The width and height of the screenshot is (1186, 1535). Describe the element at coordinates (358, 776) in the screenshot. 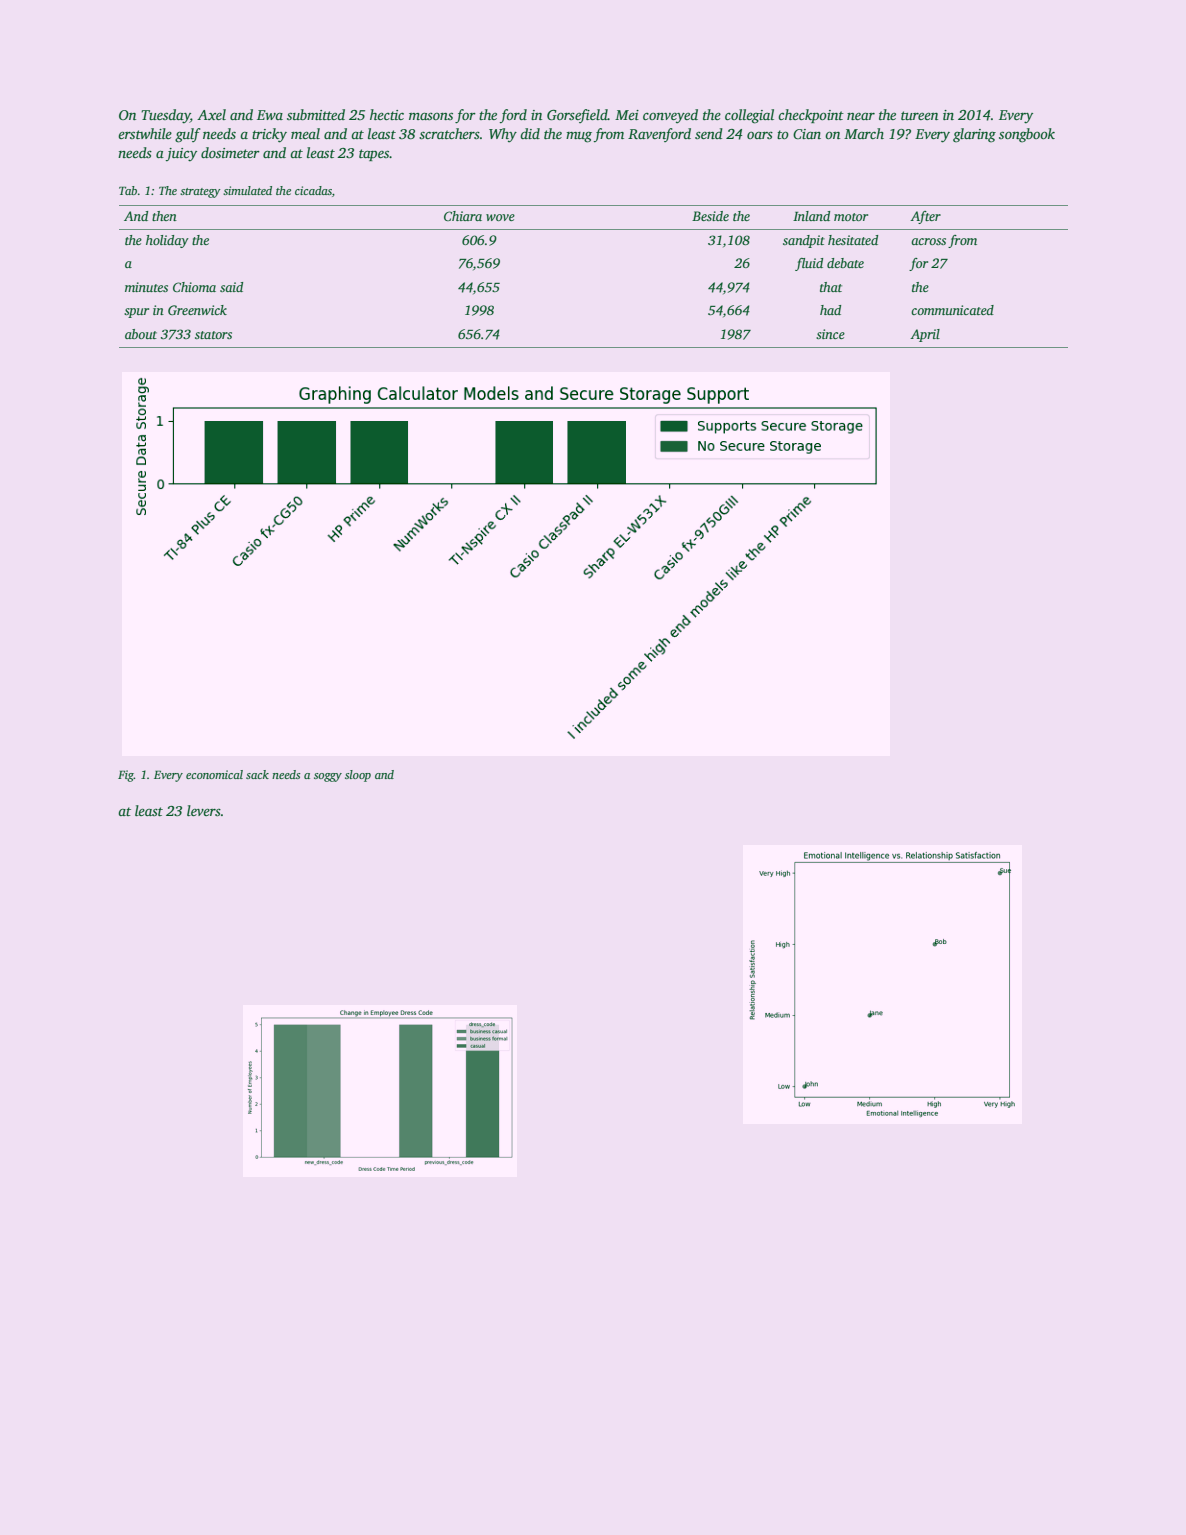

I see `sloop` at that location.
